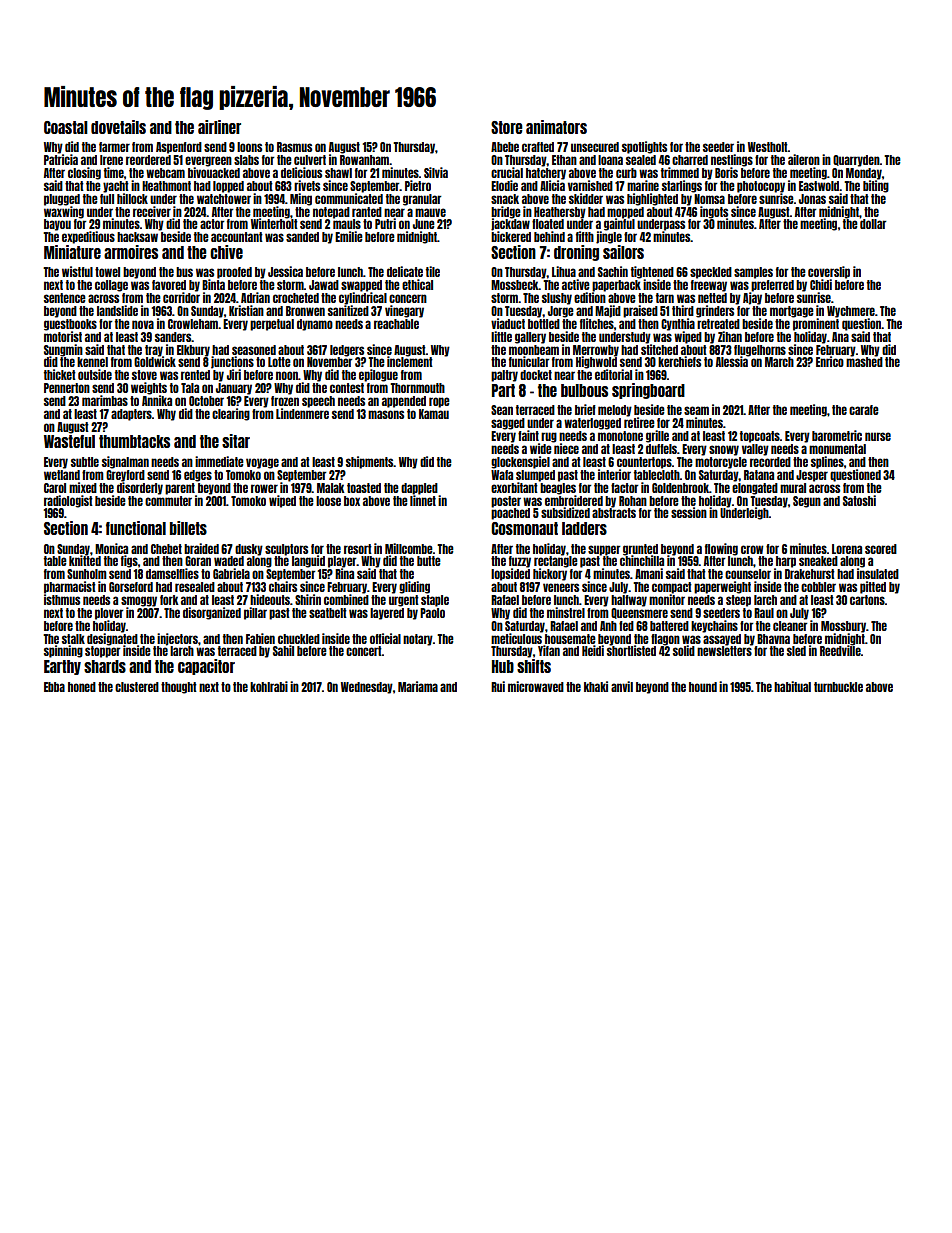 The image size is (952, 1233). What do you see at coordinates (69, 441) in the screenshot?
I see `Wasteful` at bounding box center [69, 441].
